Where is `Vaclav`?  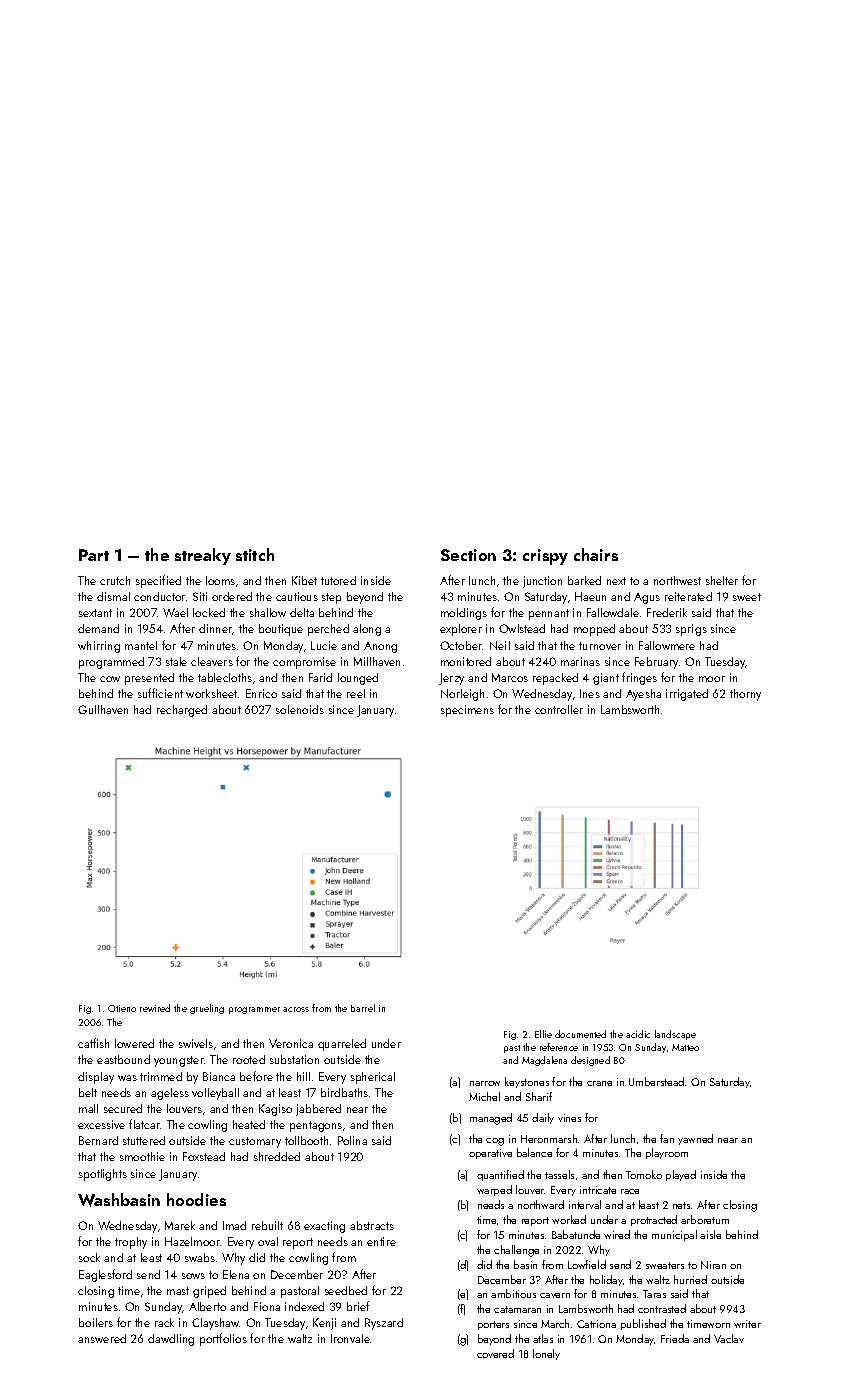
Vaclav is located at coordinates (729, 1338).
